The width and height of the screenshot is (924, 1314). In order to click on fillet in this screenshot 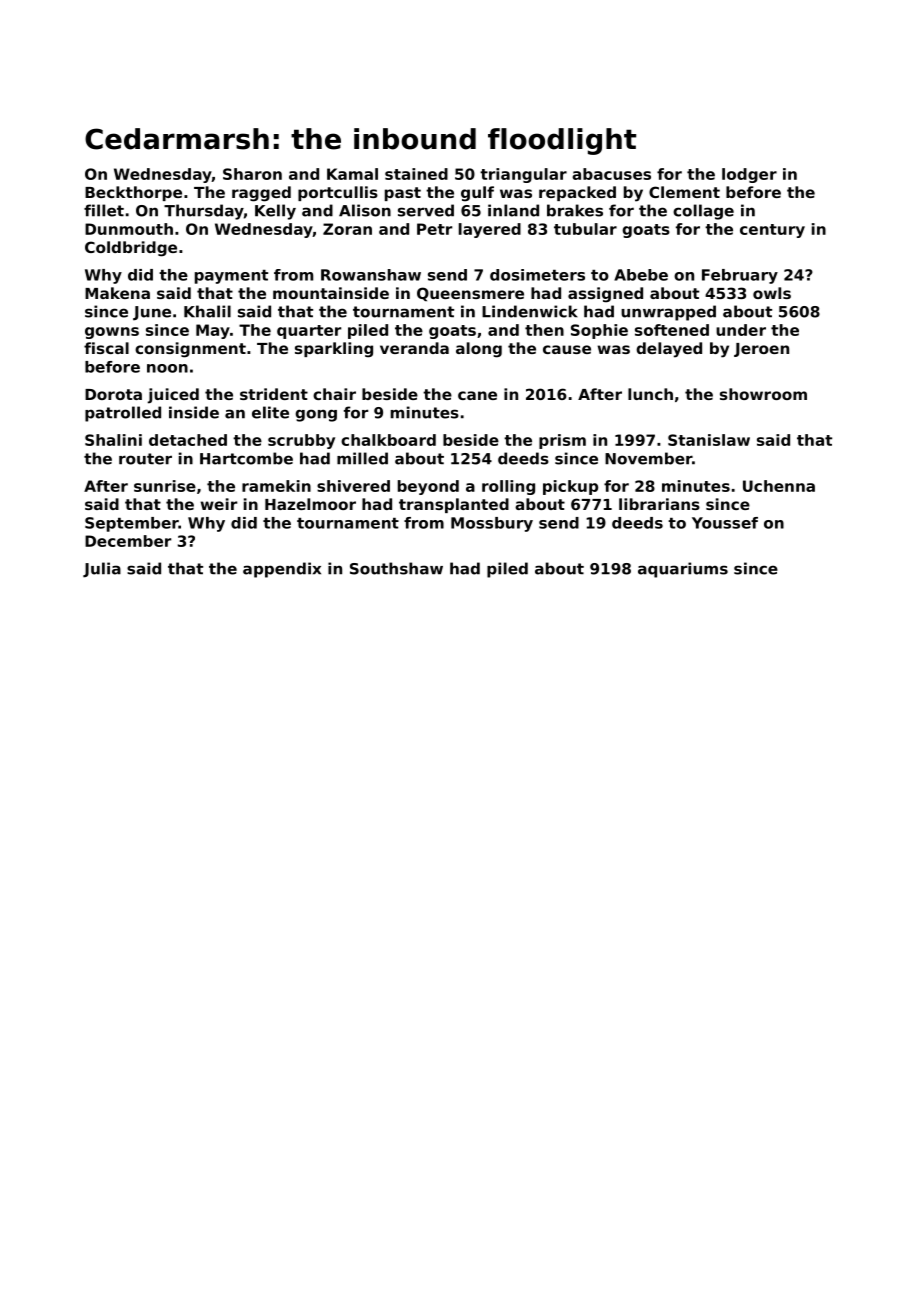, I will do `click(104, 210)`.
